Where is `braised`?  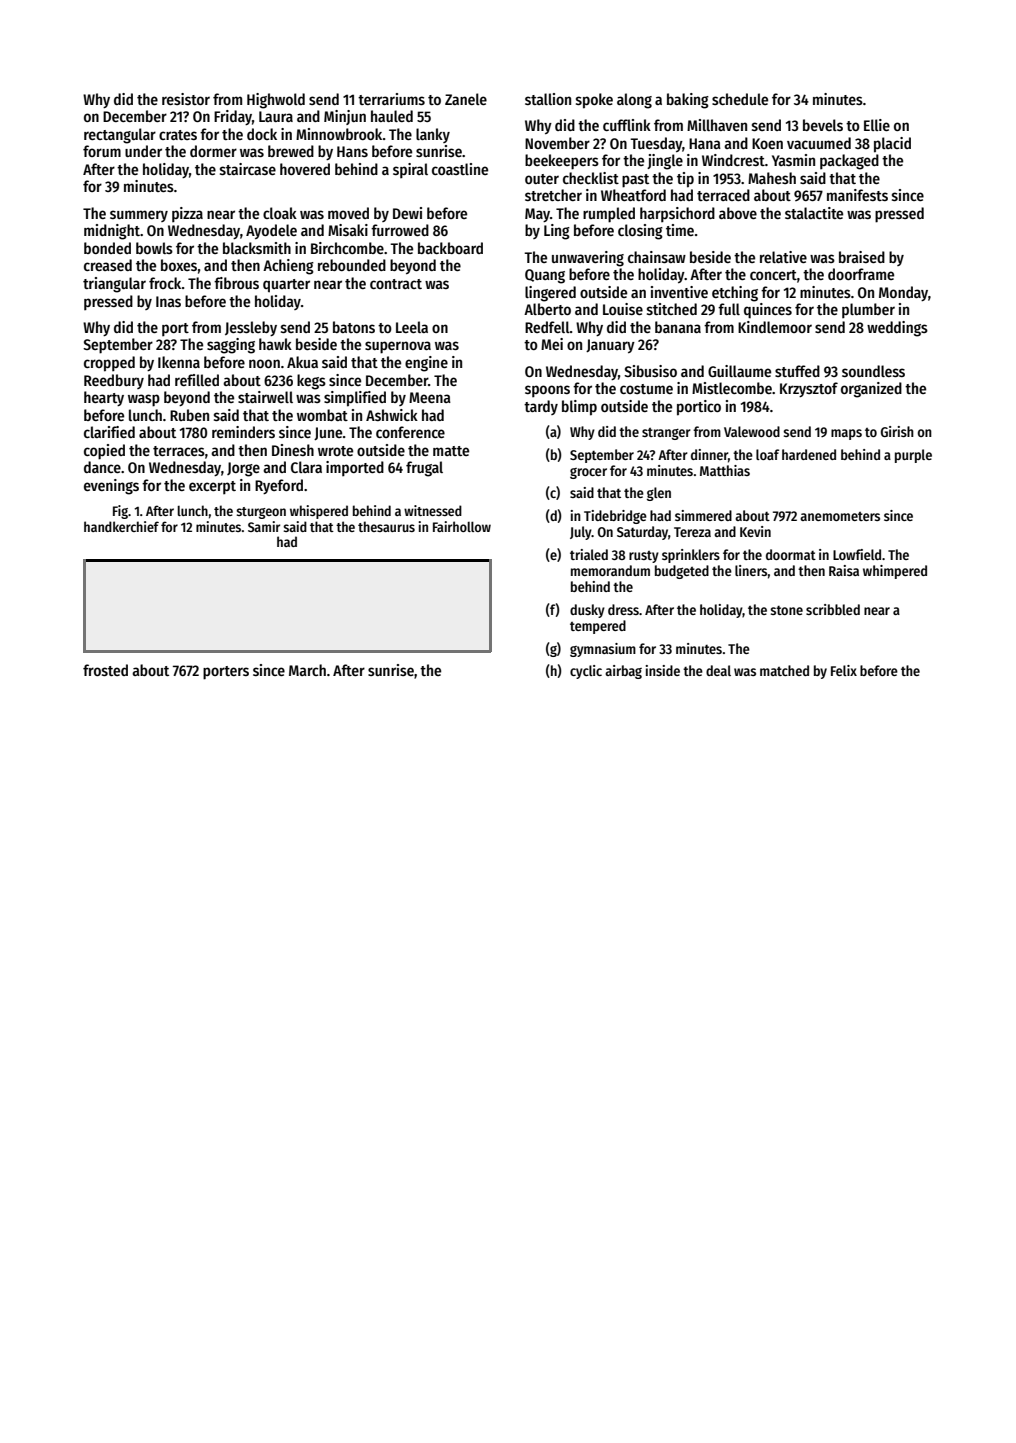
braised is located at coordinates (862, 257).
